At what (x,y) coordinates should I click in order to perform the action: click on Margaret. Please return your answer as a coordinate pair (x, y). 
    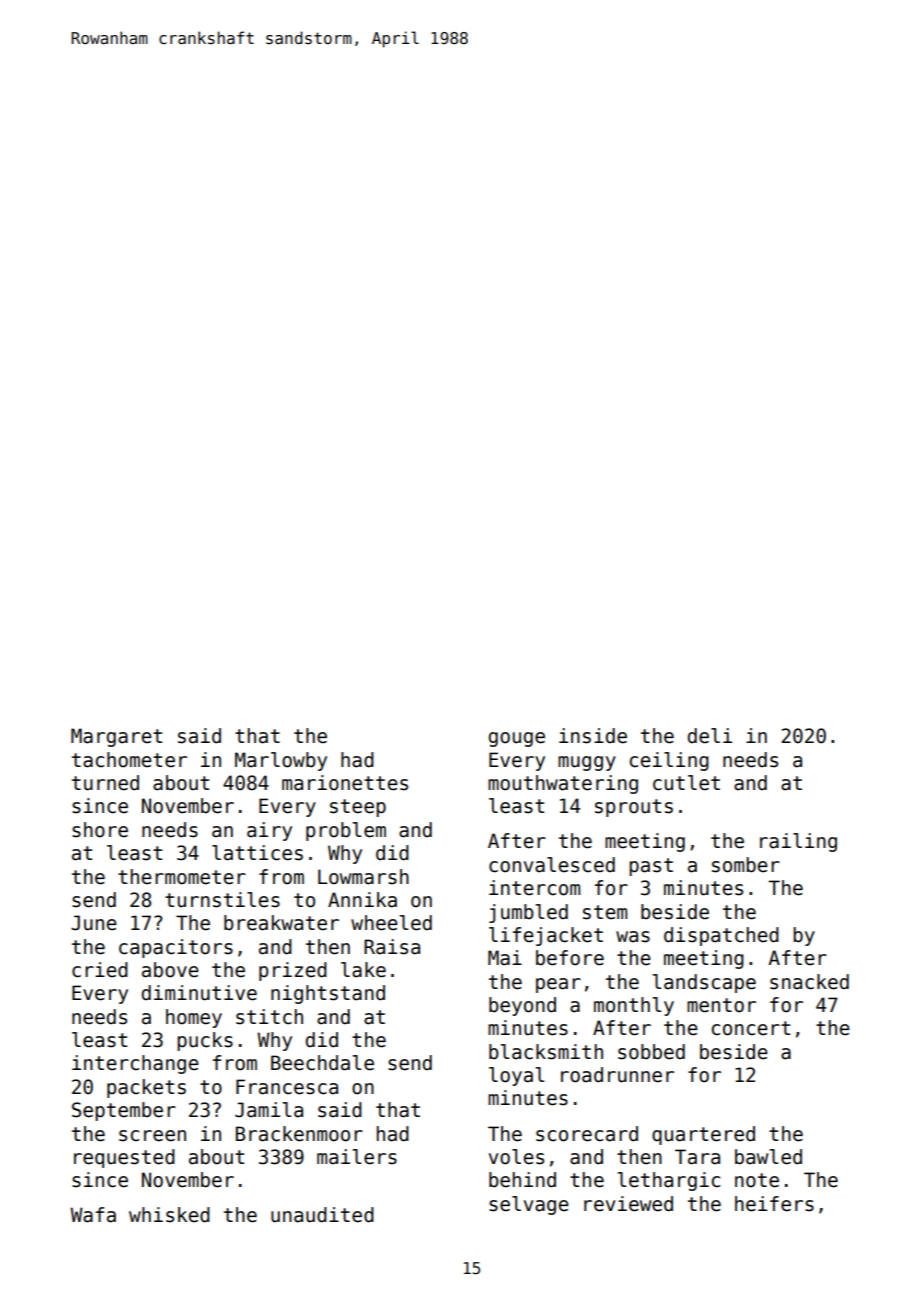
    Looking at the image, I should click on (116, 737).
